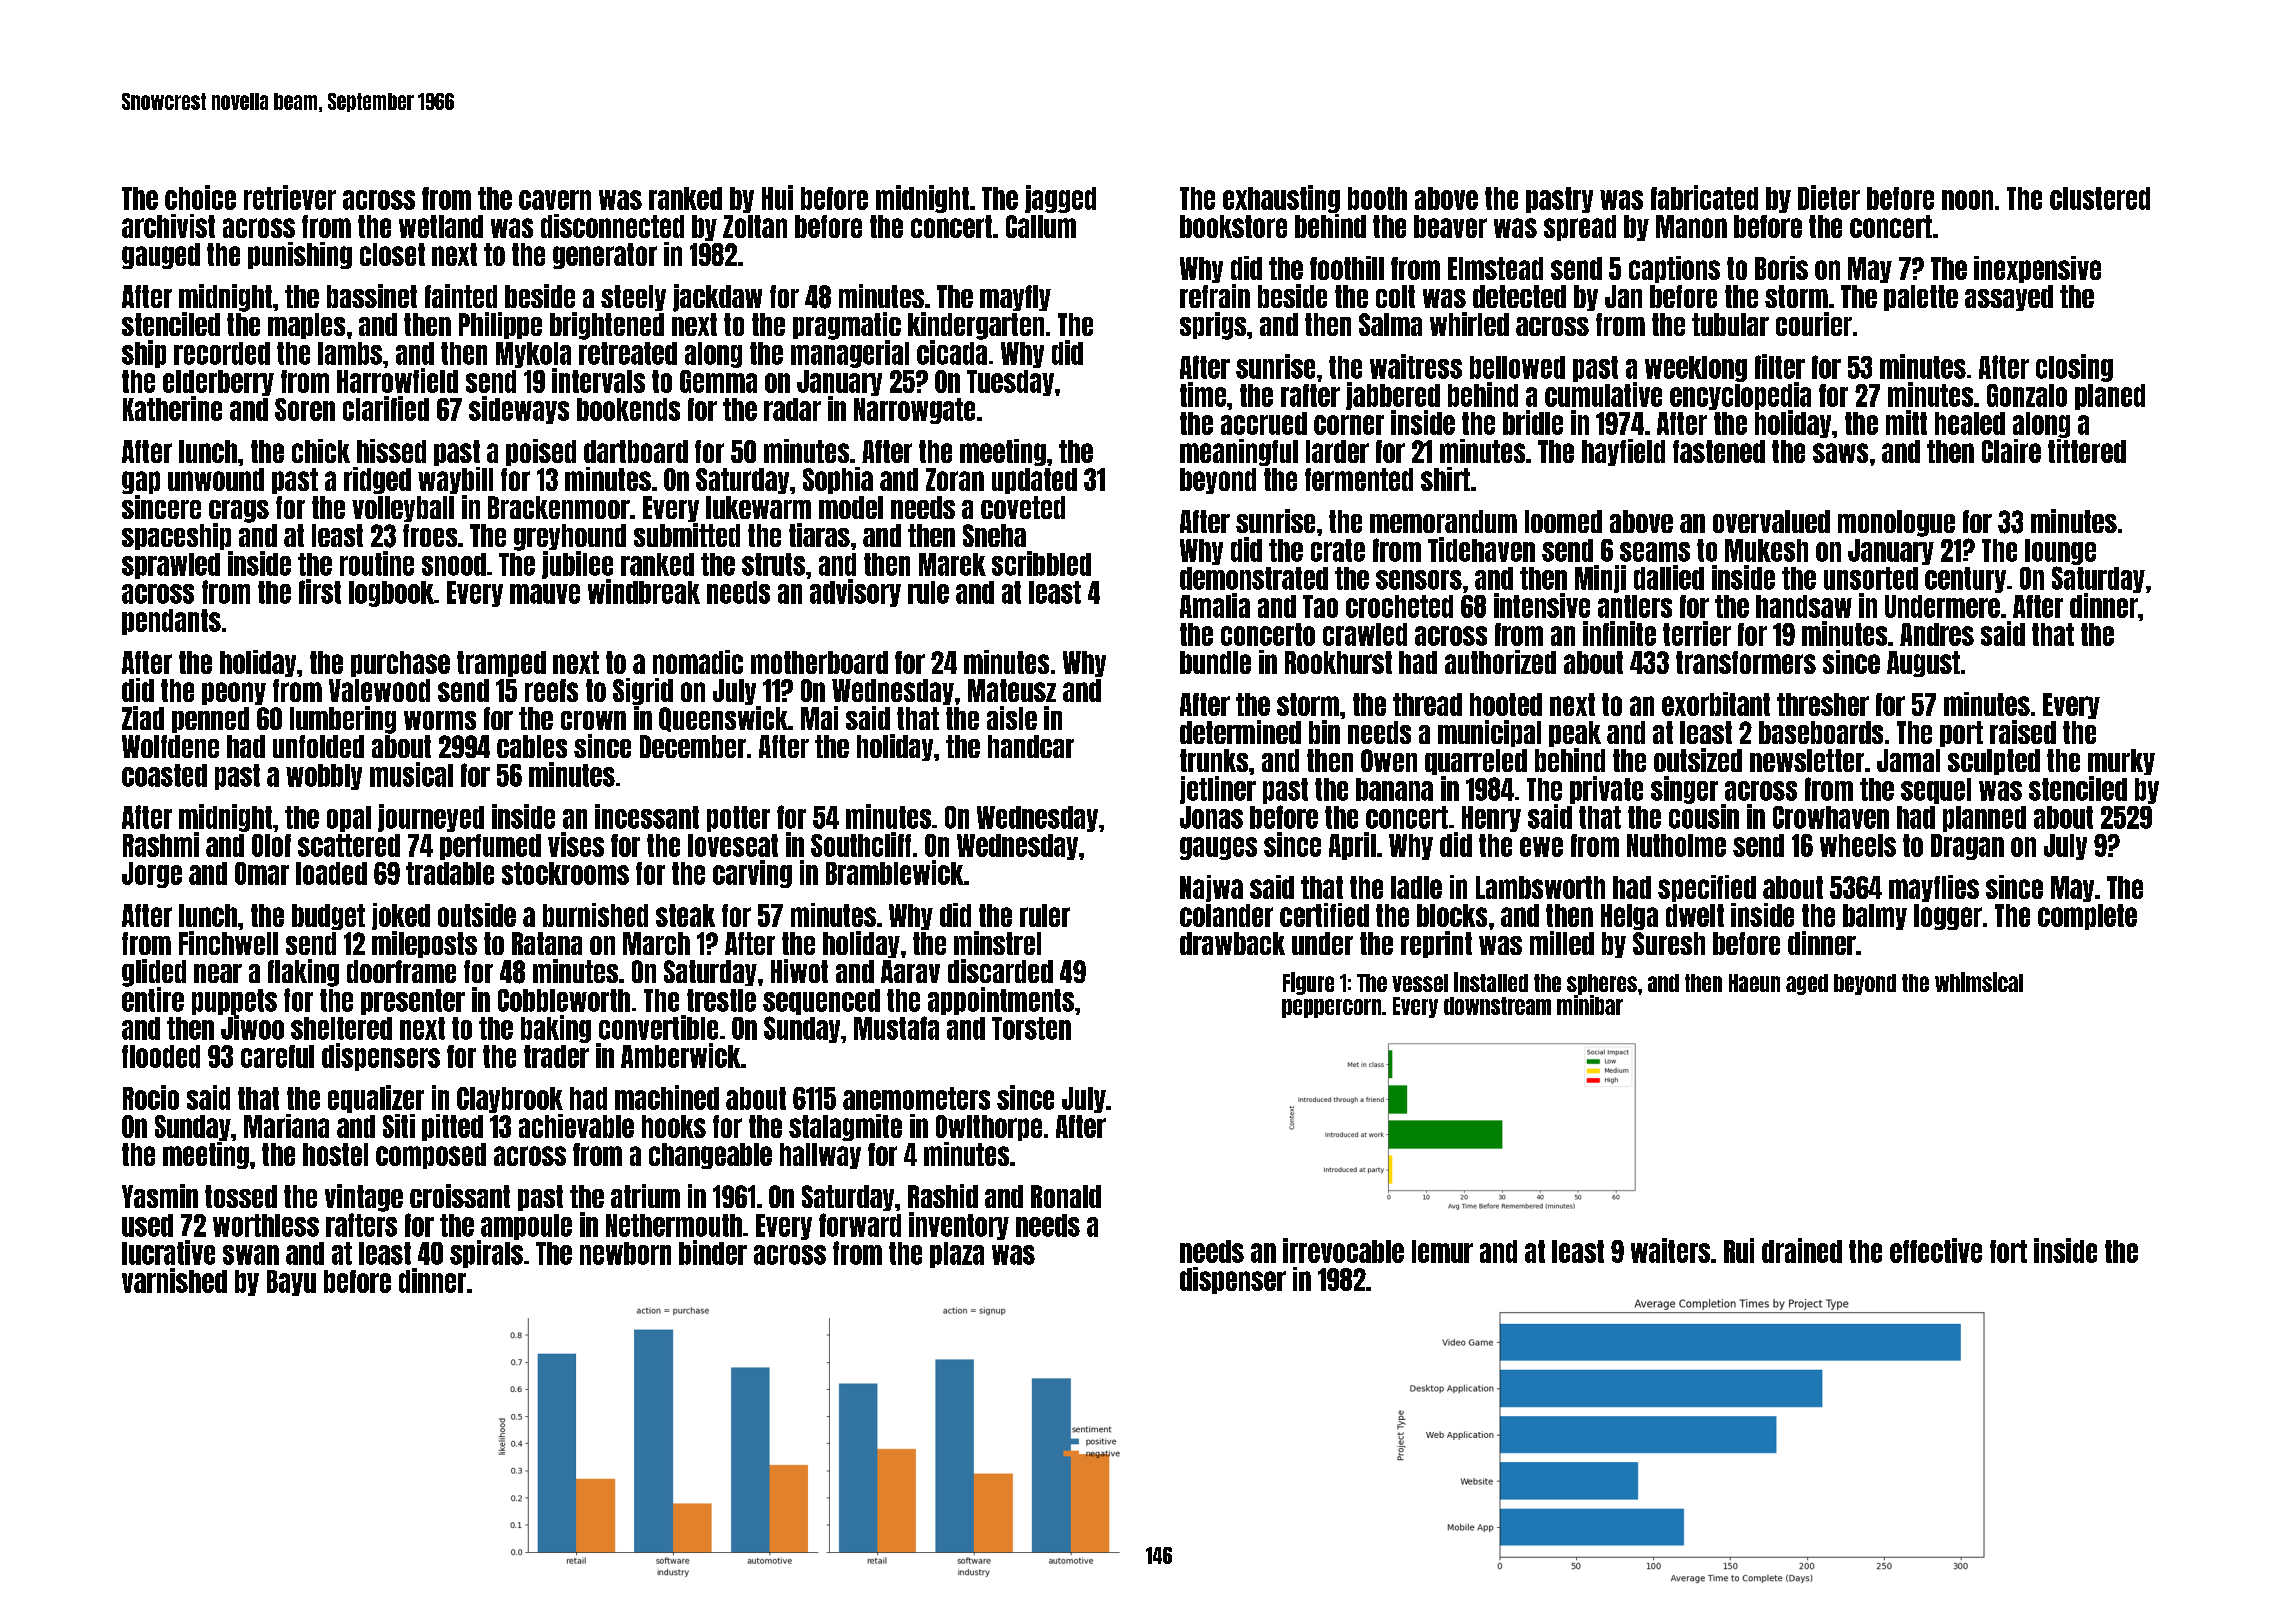 The image size is (2292, 1620). I want to click on planed, so click(2110, 397).
